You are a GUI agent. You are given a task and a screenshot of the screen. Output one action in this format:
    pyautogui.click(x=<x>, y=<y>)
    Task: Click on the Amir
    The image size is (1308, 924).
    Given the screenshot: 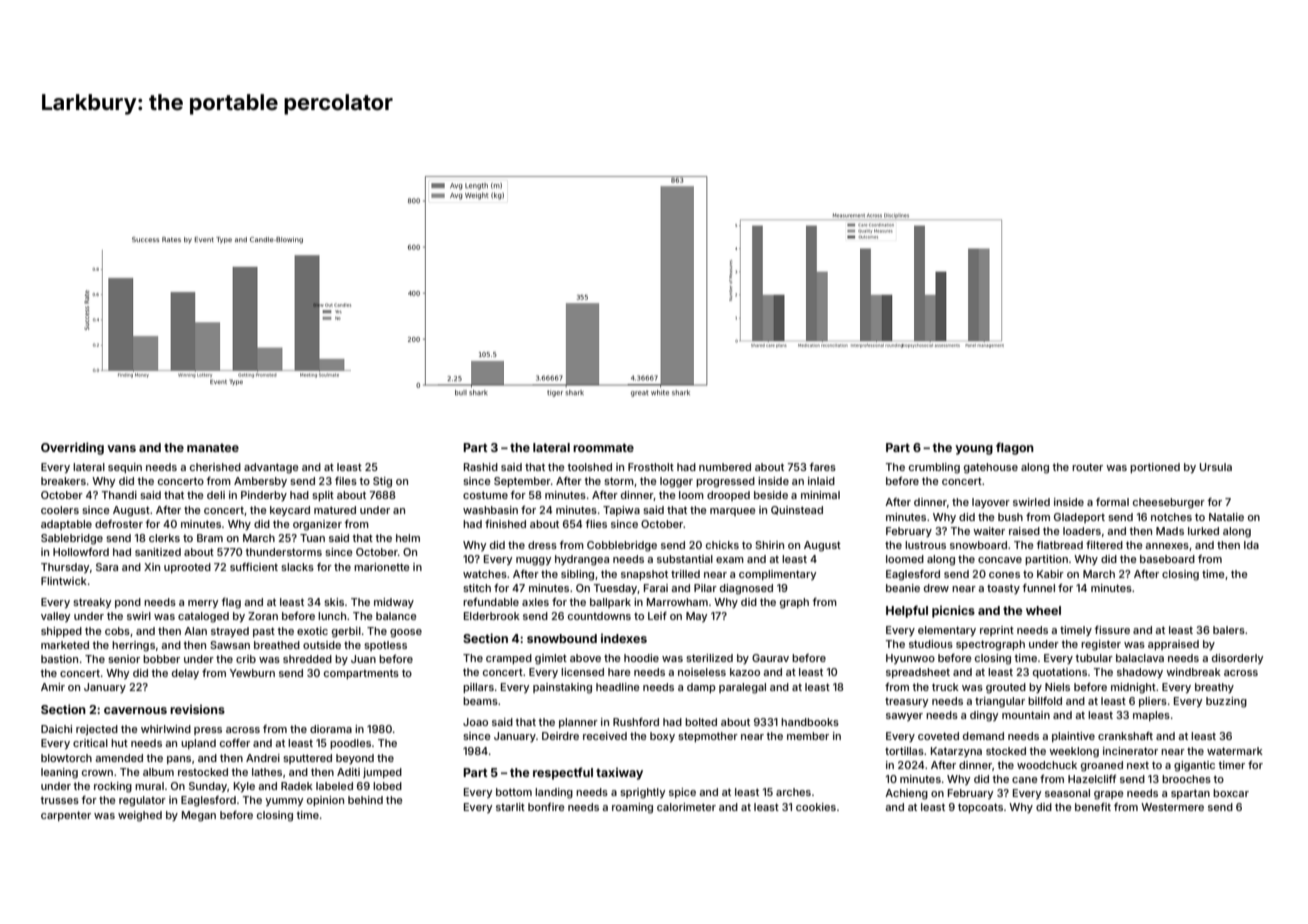 What is the action you would take?
    pyautogui.click(x=53, y=687)
